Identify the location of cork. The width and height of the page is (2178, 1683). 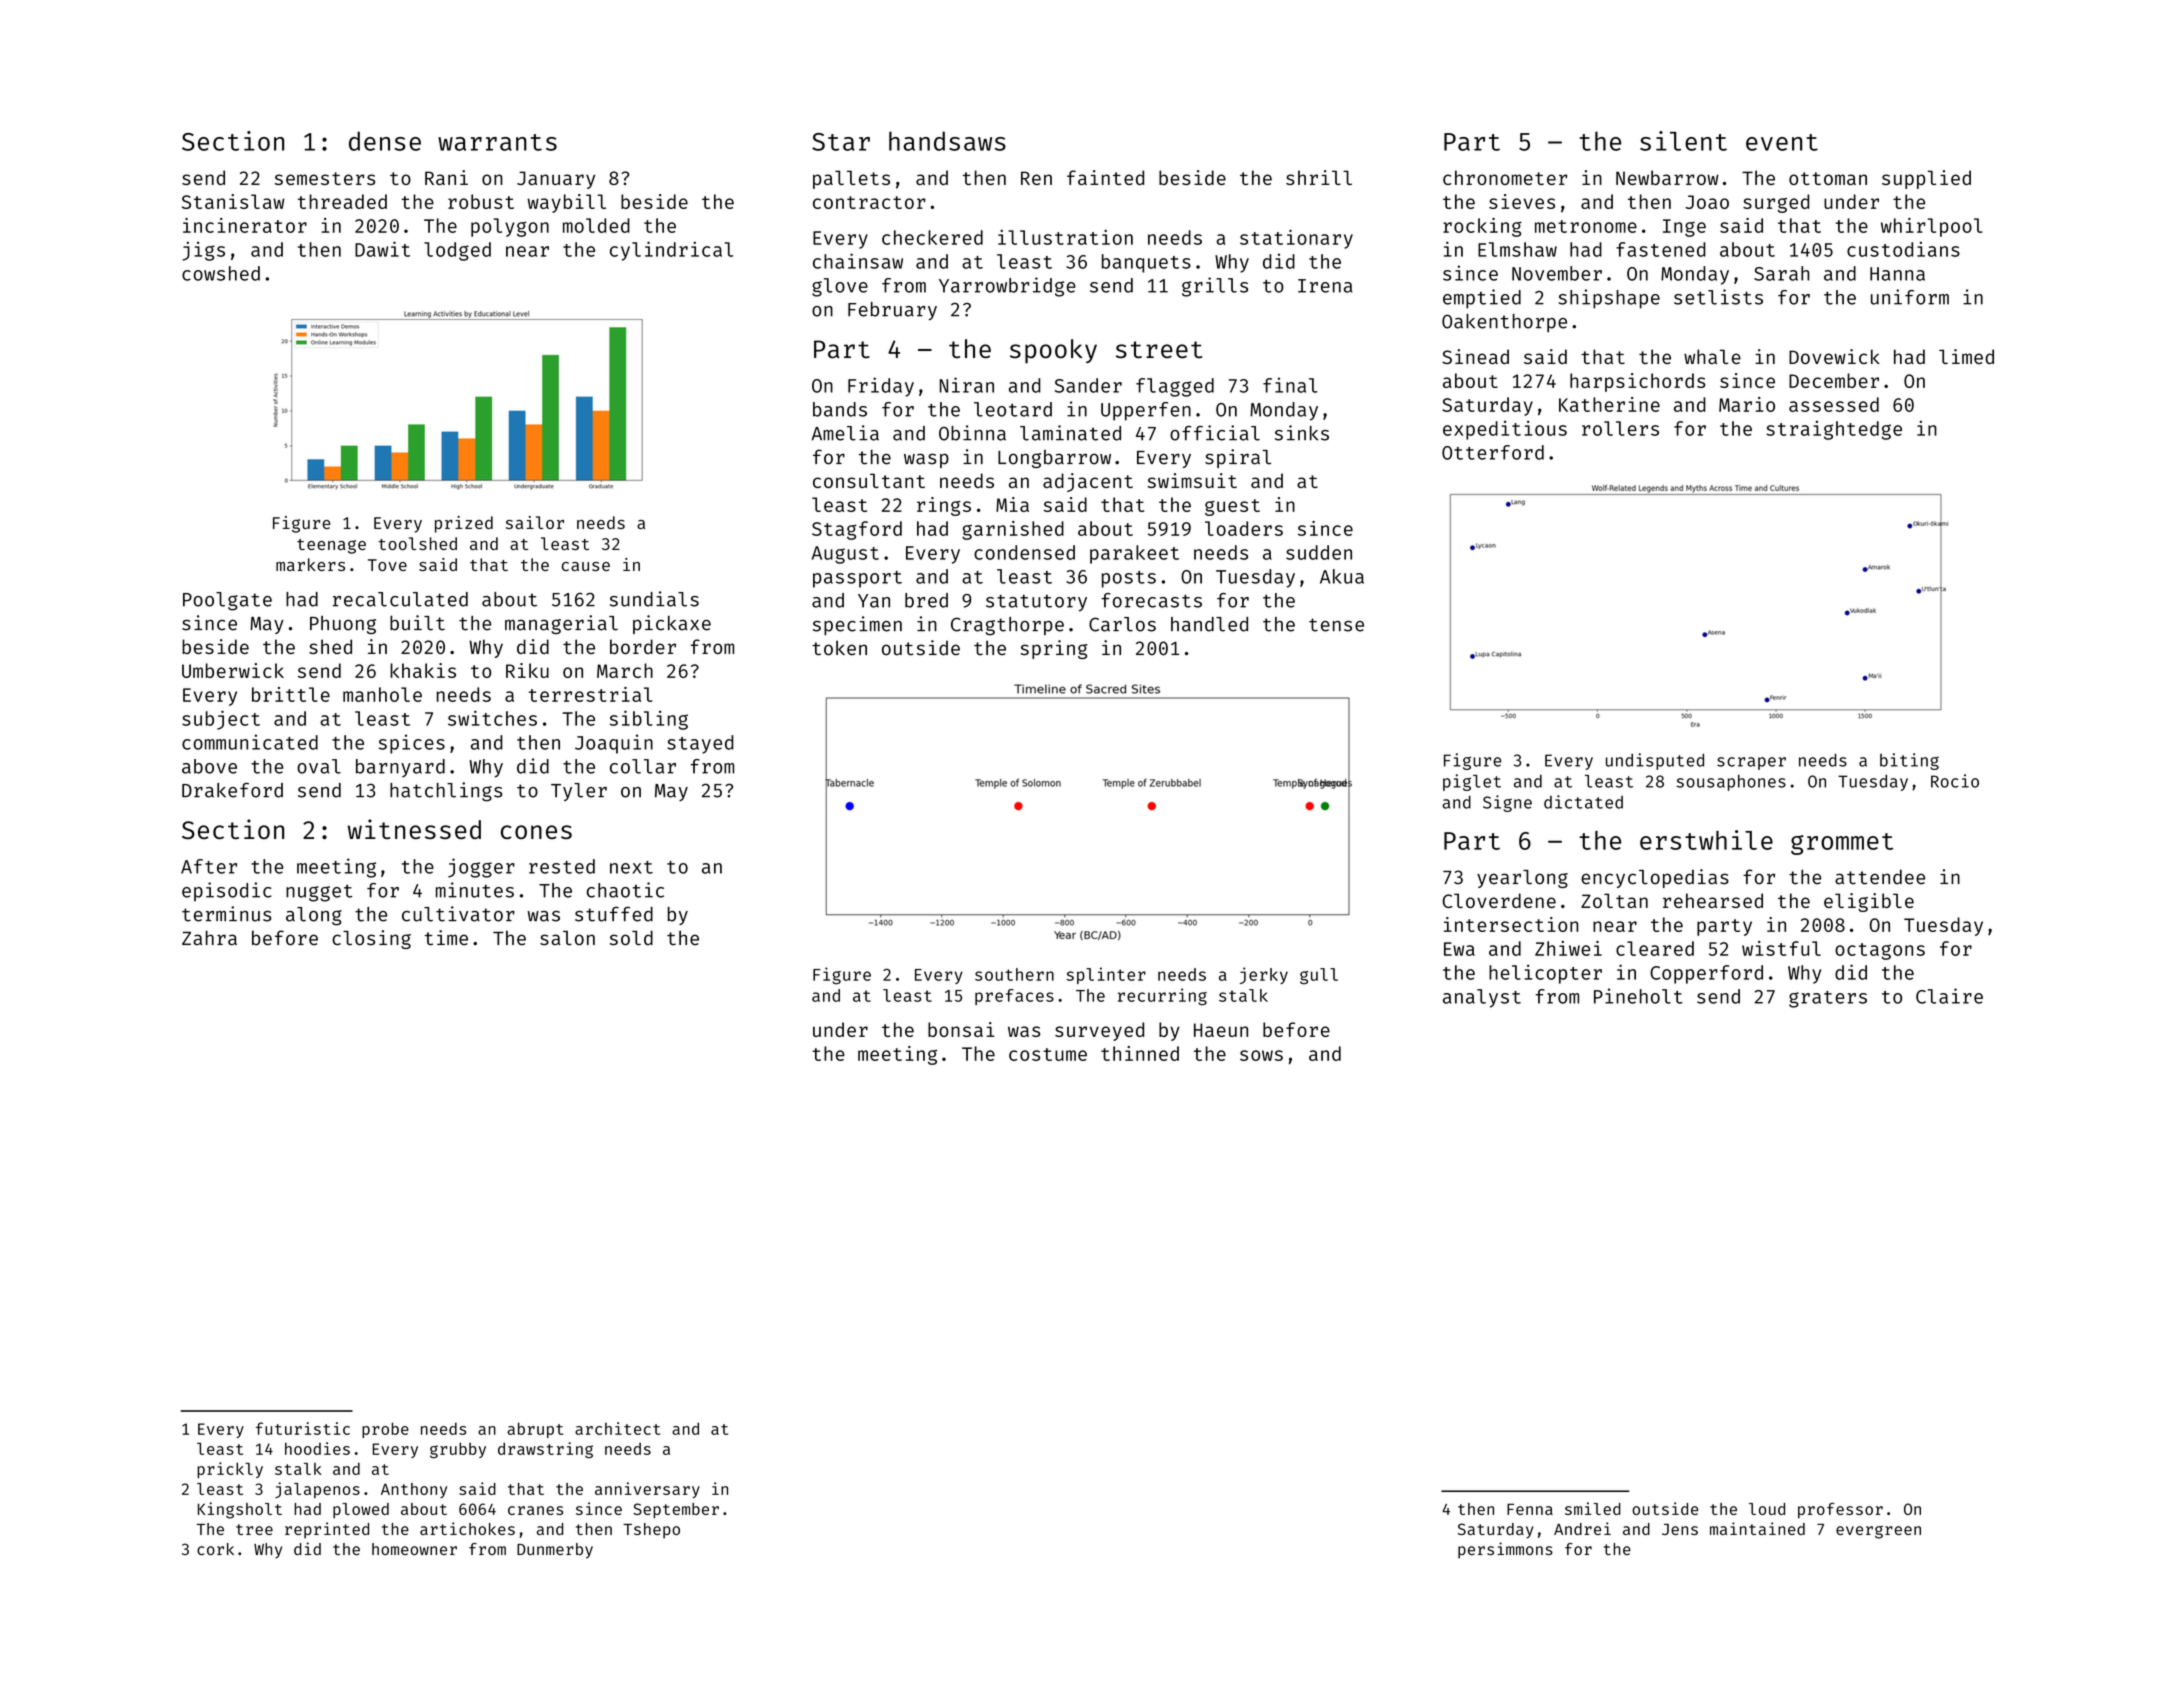
(215, 1549).
